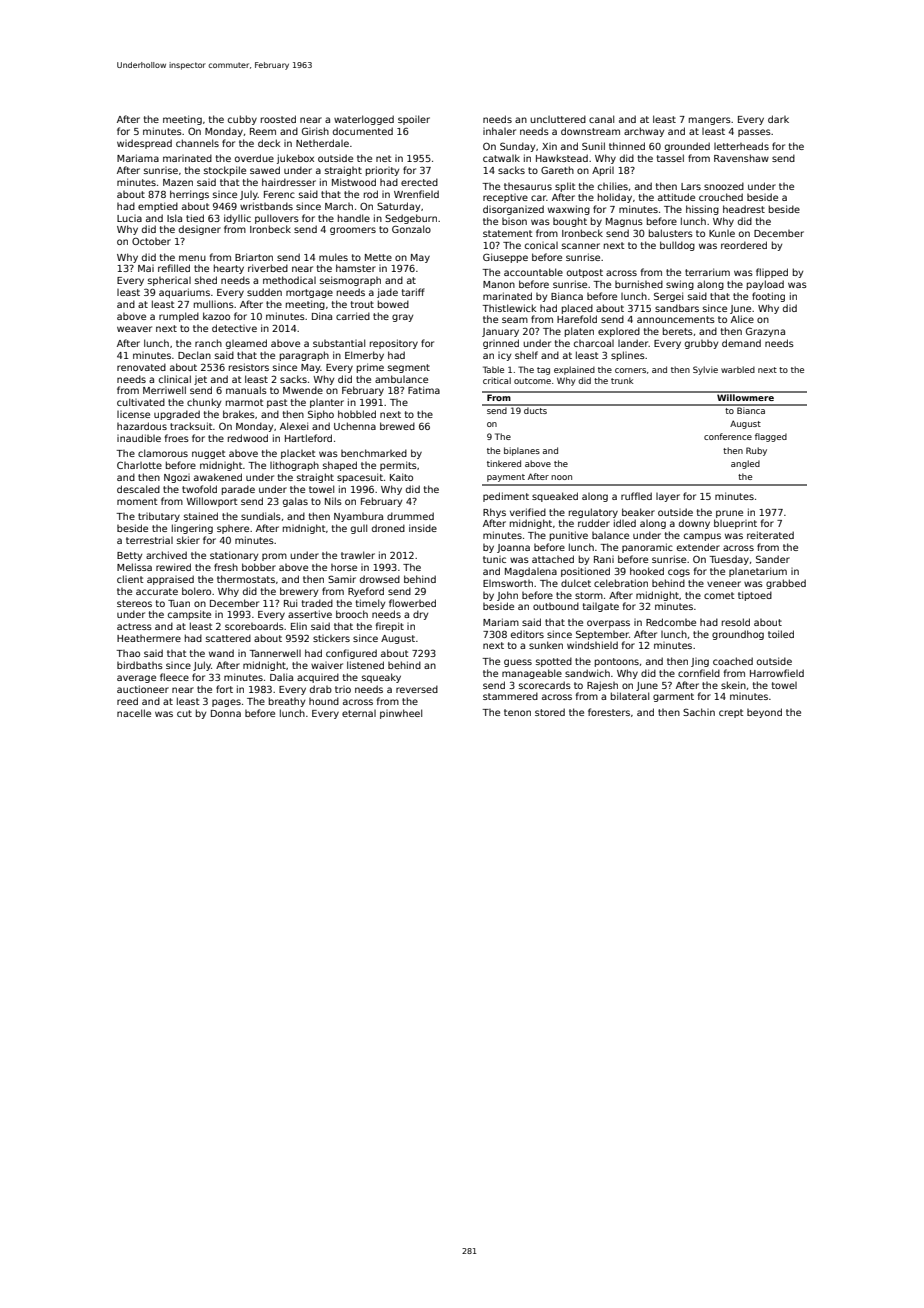 This screenshot has height=1308, width=924. What do you see at coordinates (401, 714) in the screenshot?
I see `pinwheel` at bounding box center [401, 714].
